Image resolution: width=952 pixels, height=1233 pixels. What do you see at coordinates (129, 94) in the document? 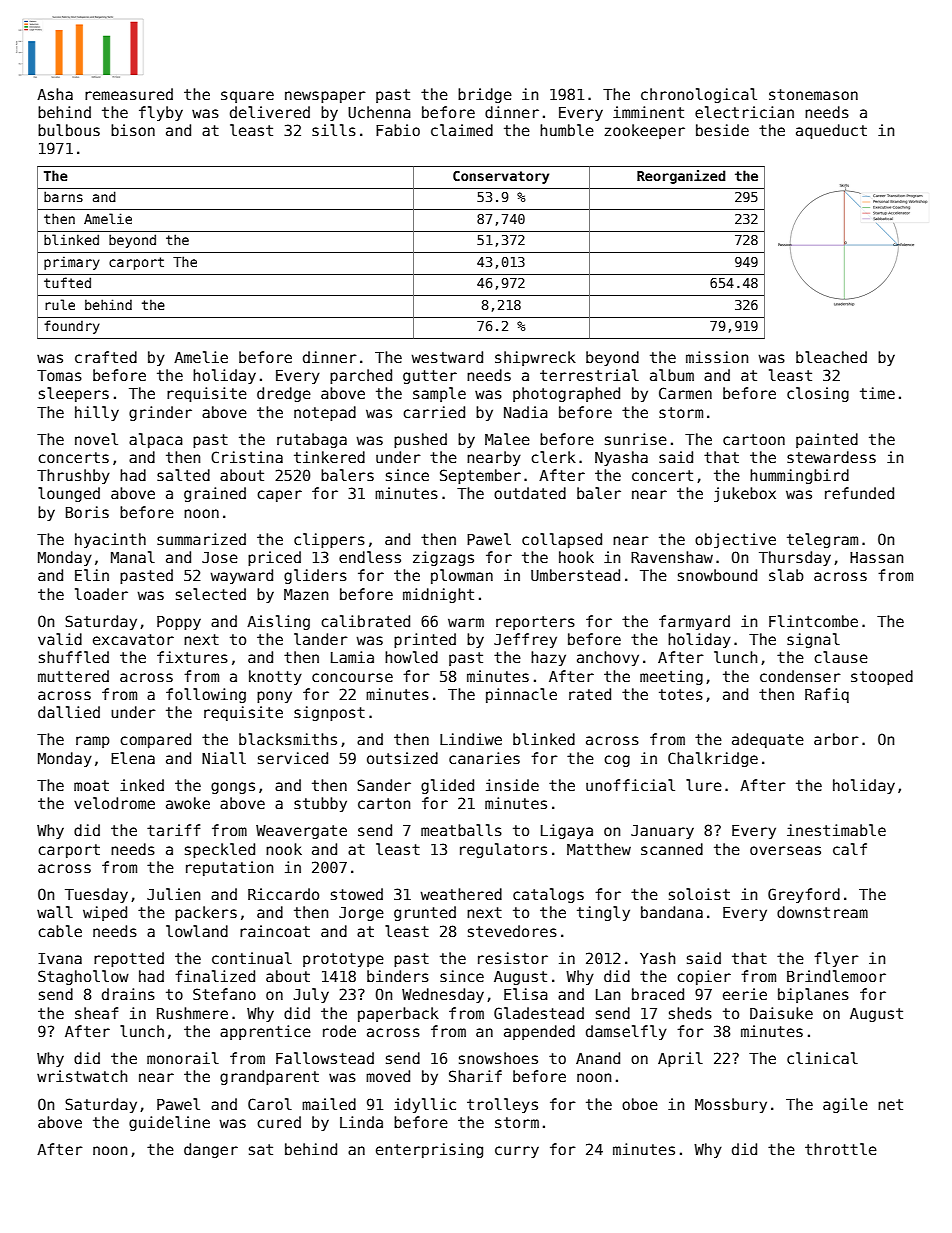
I see `remeasured` at bounding box center [129, 94].
